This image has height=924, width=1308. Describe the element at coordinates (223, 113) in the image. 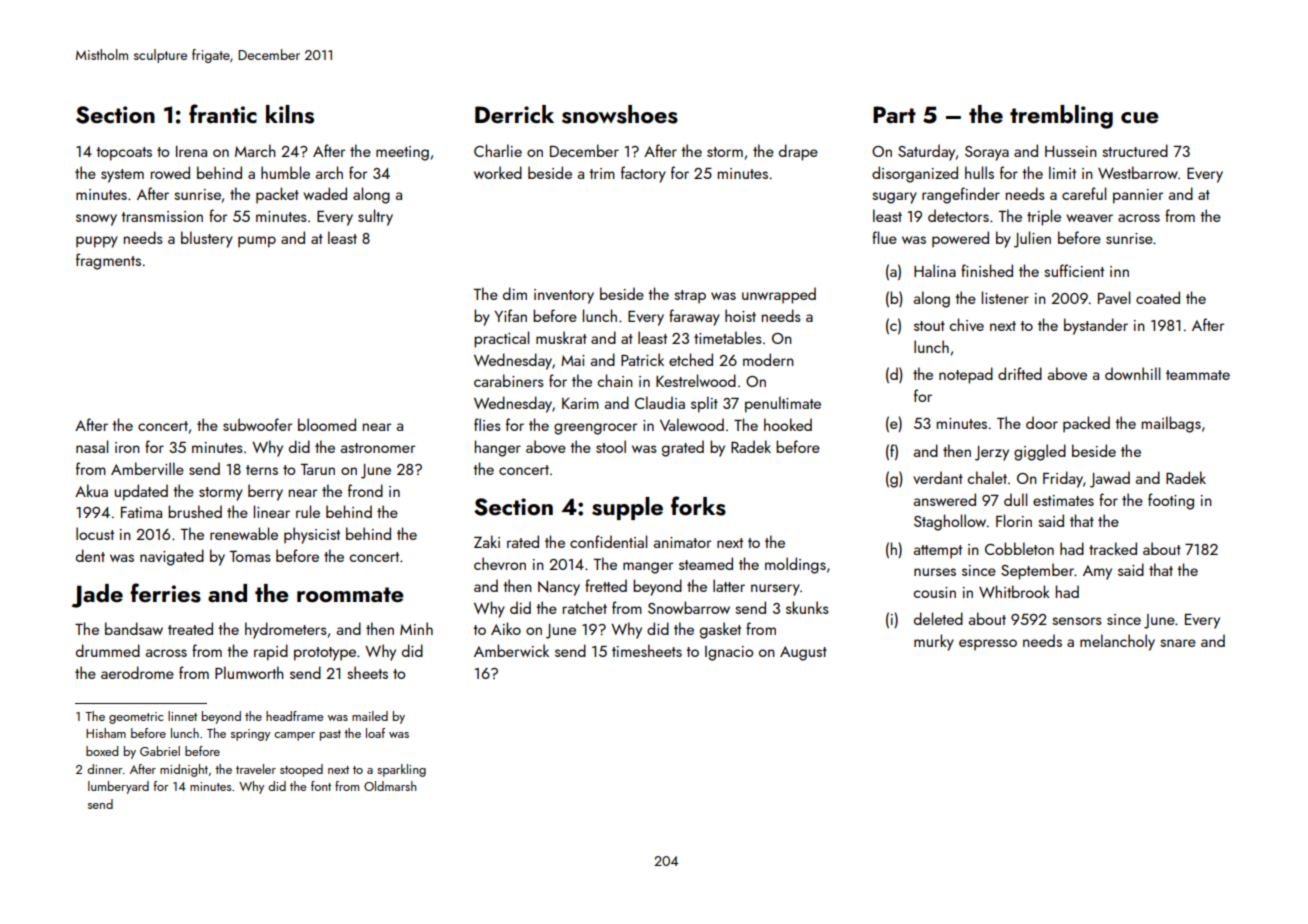

I see `frantic` at that location.
